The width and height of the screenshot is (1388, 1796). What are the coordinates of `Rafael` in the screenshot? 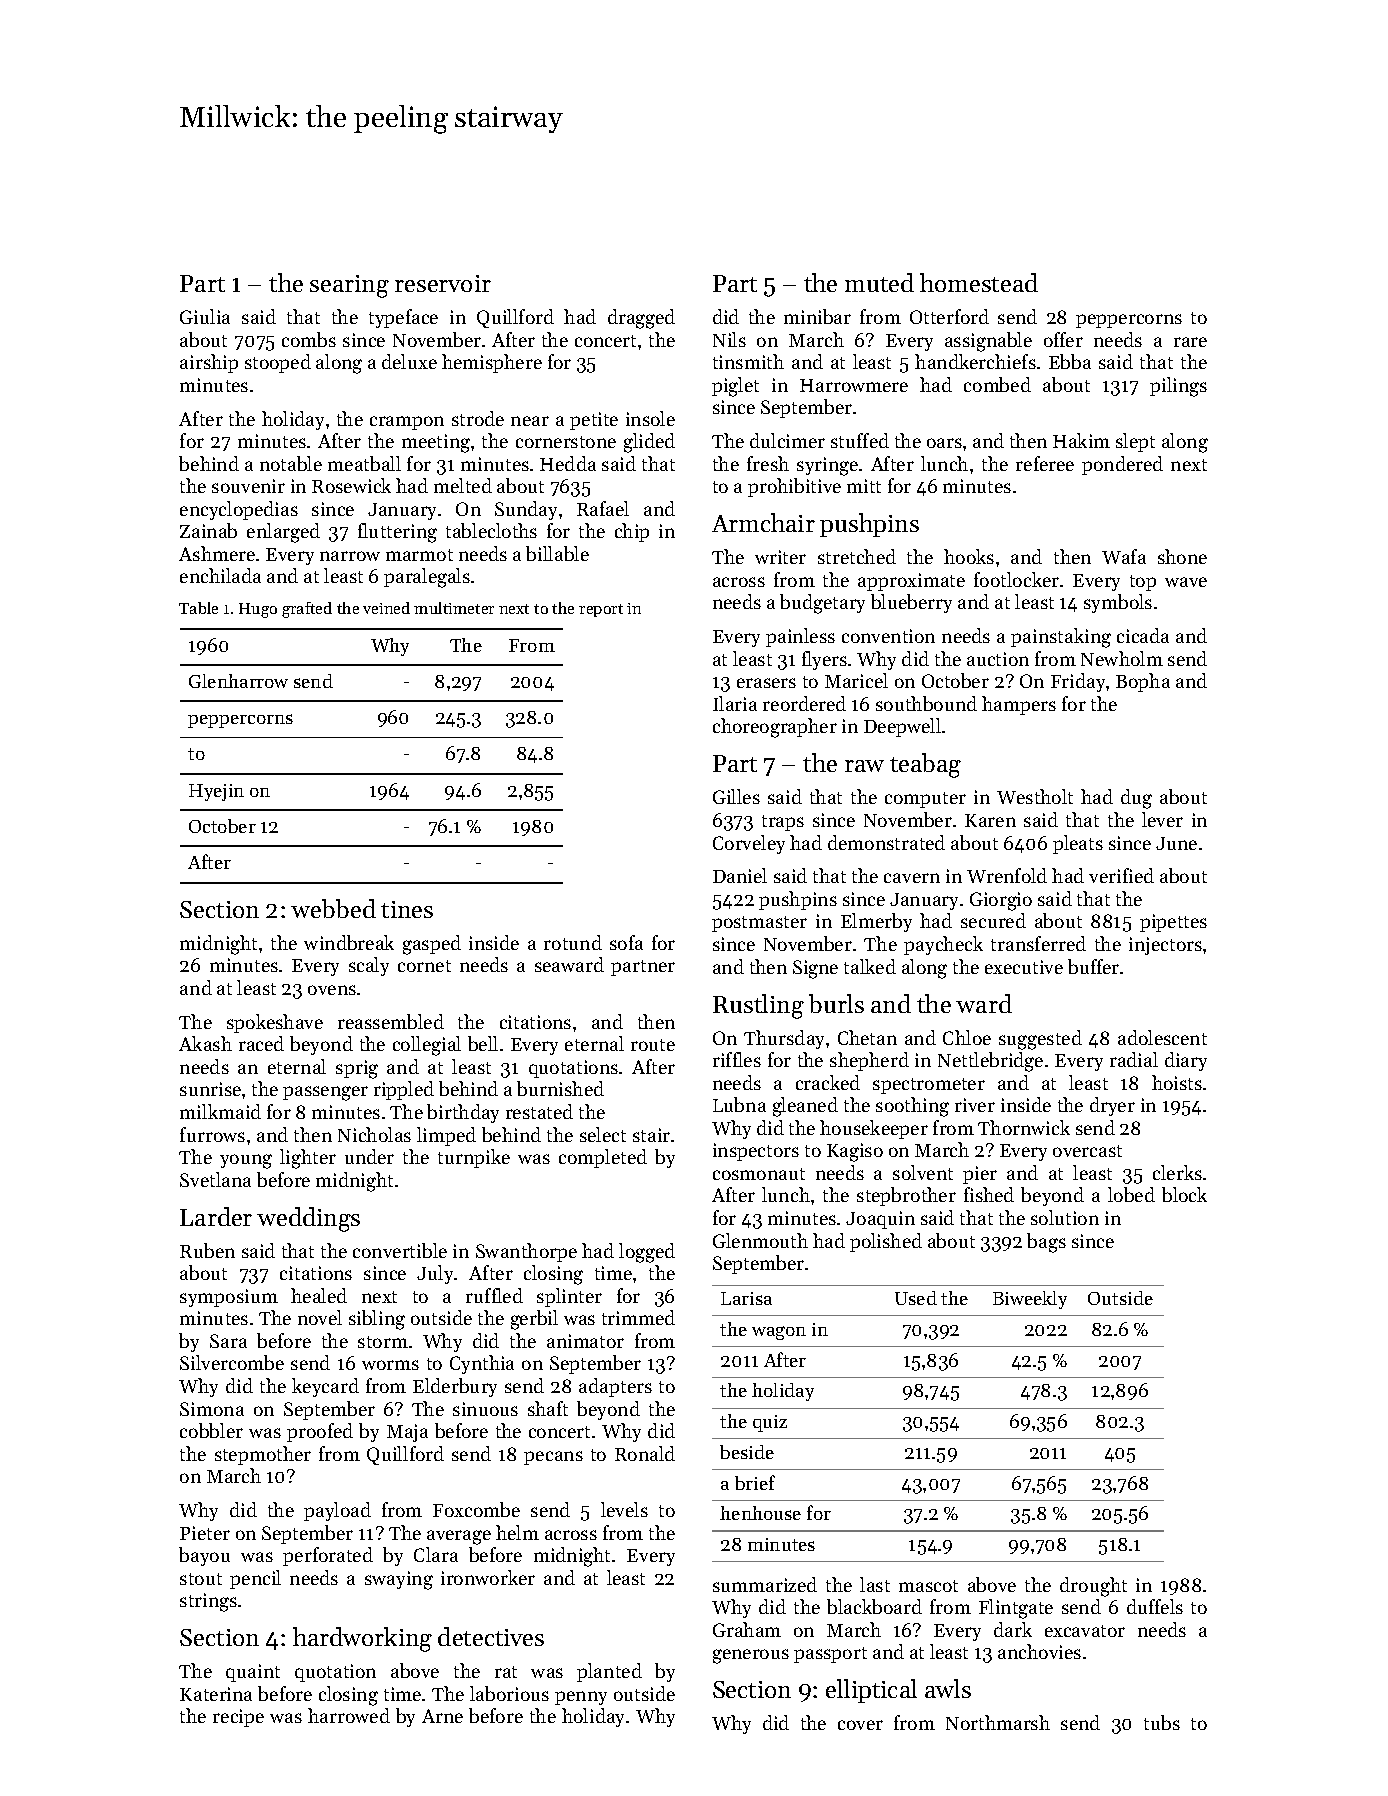 It's located at (603, 508).
